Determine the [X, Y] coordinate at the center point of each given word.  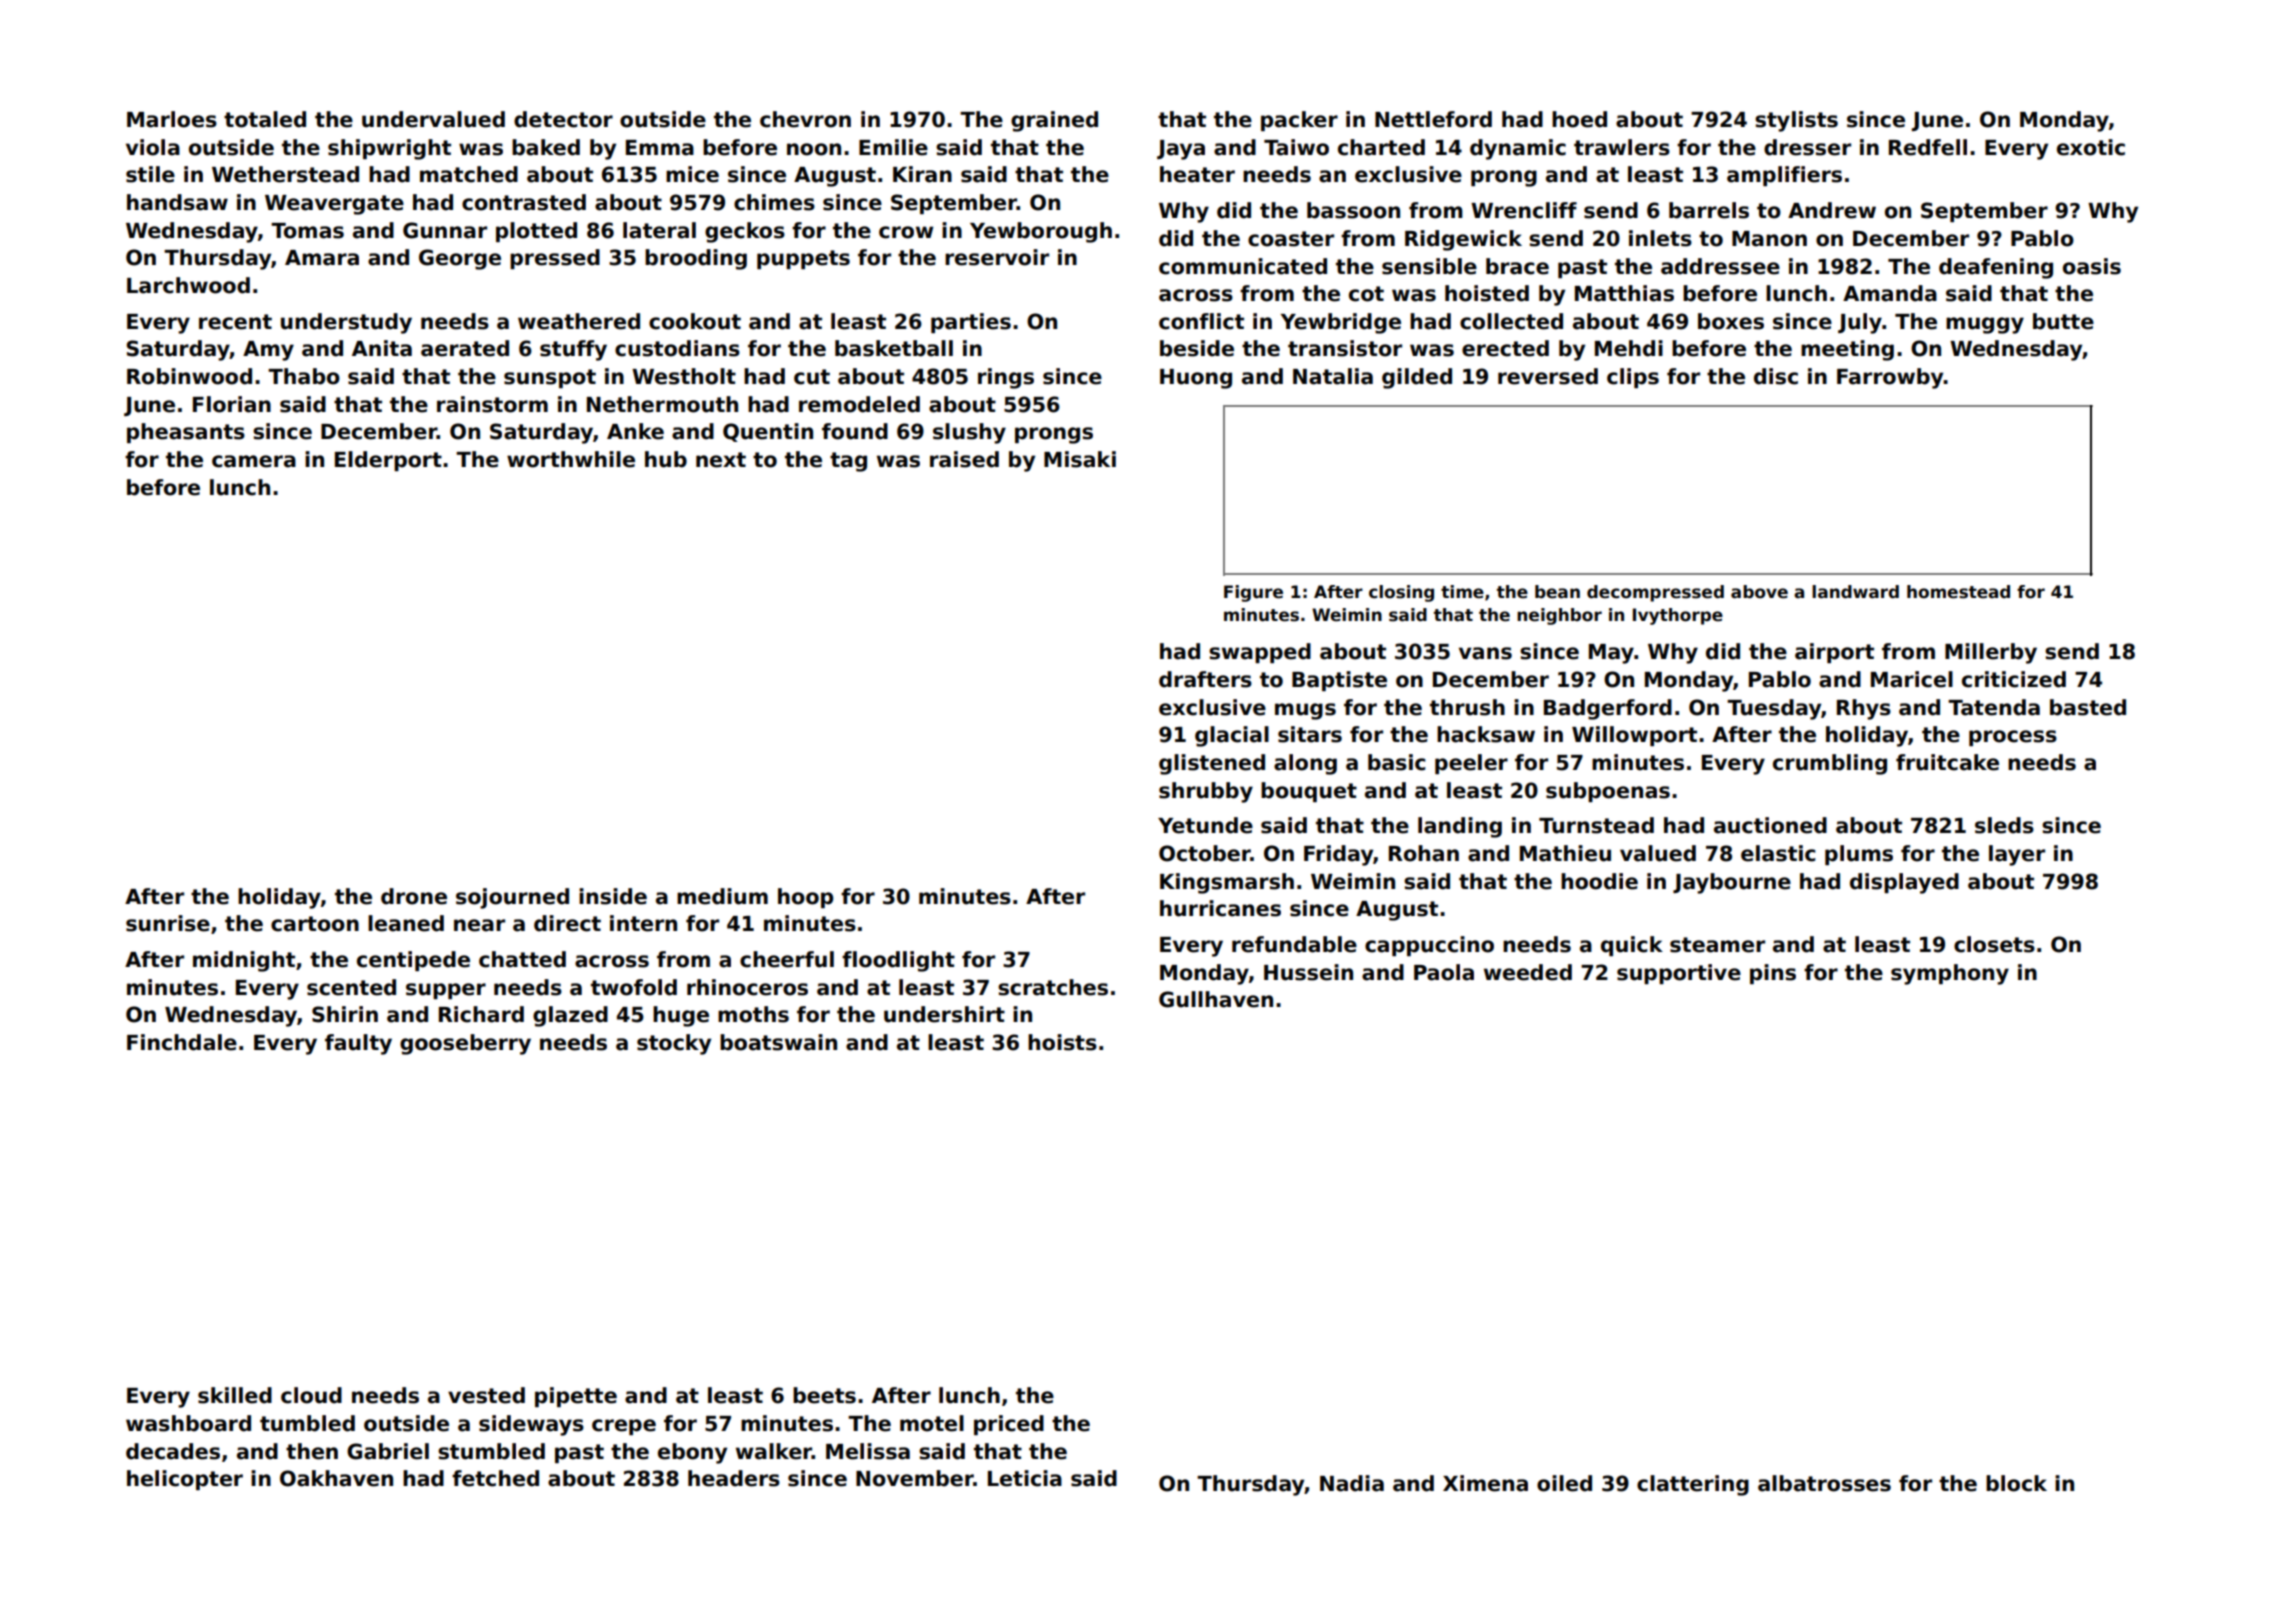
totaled [265, 119]
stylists [1796, 121]
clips [1633, 378]
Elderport [388, 461]
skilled [235, 1395]
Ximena [1485, 1483]
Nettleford [1433, 119]
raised [964, 459]
